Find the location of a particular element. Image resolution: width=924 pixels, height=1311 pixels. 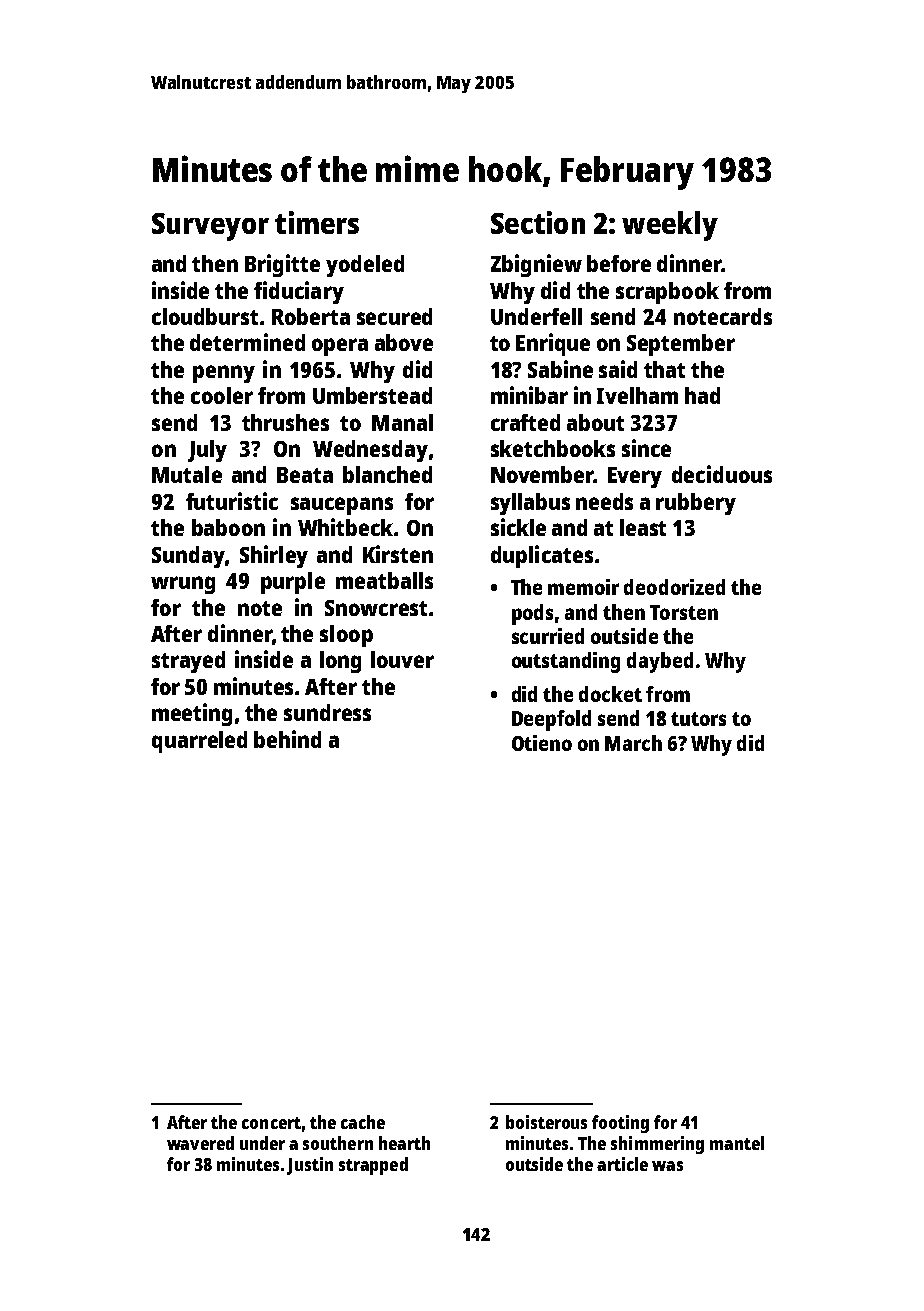

weekly is located at coordinates (670, 226).
